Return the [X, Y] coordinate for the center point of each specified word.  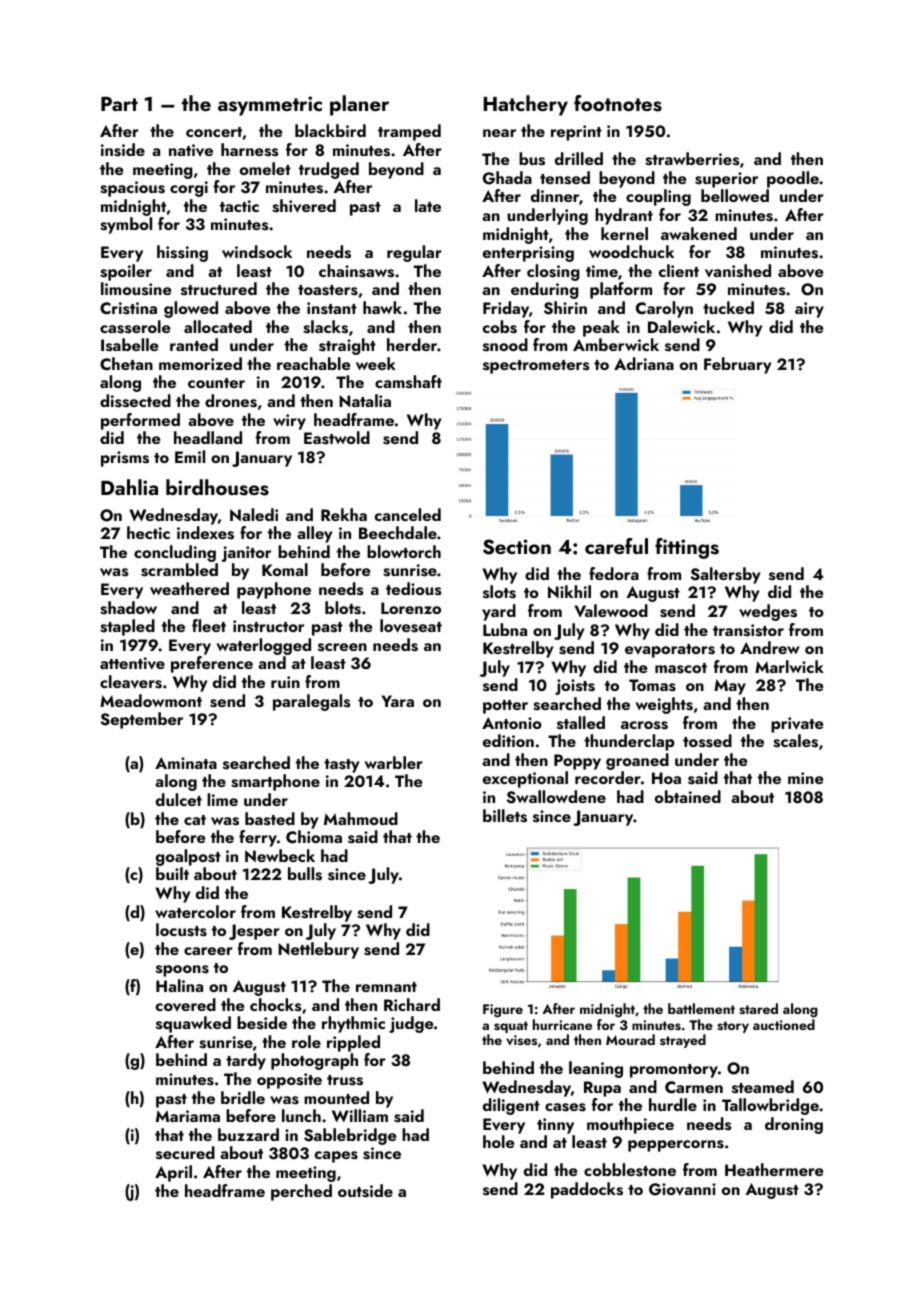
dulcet [179, 799]
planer [359, 105]
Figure [503, 1011]
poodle [793, 179]
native [191, 150]
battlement [701, 1008]
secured [185, 1153]
